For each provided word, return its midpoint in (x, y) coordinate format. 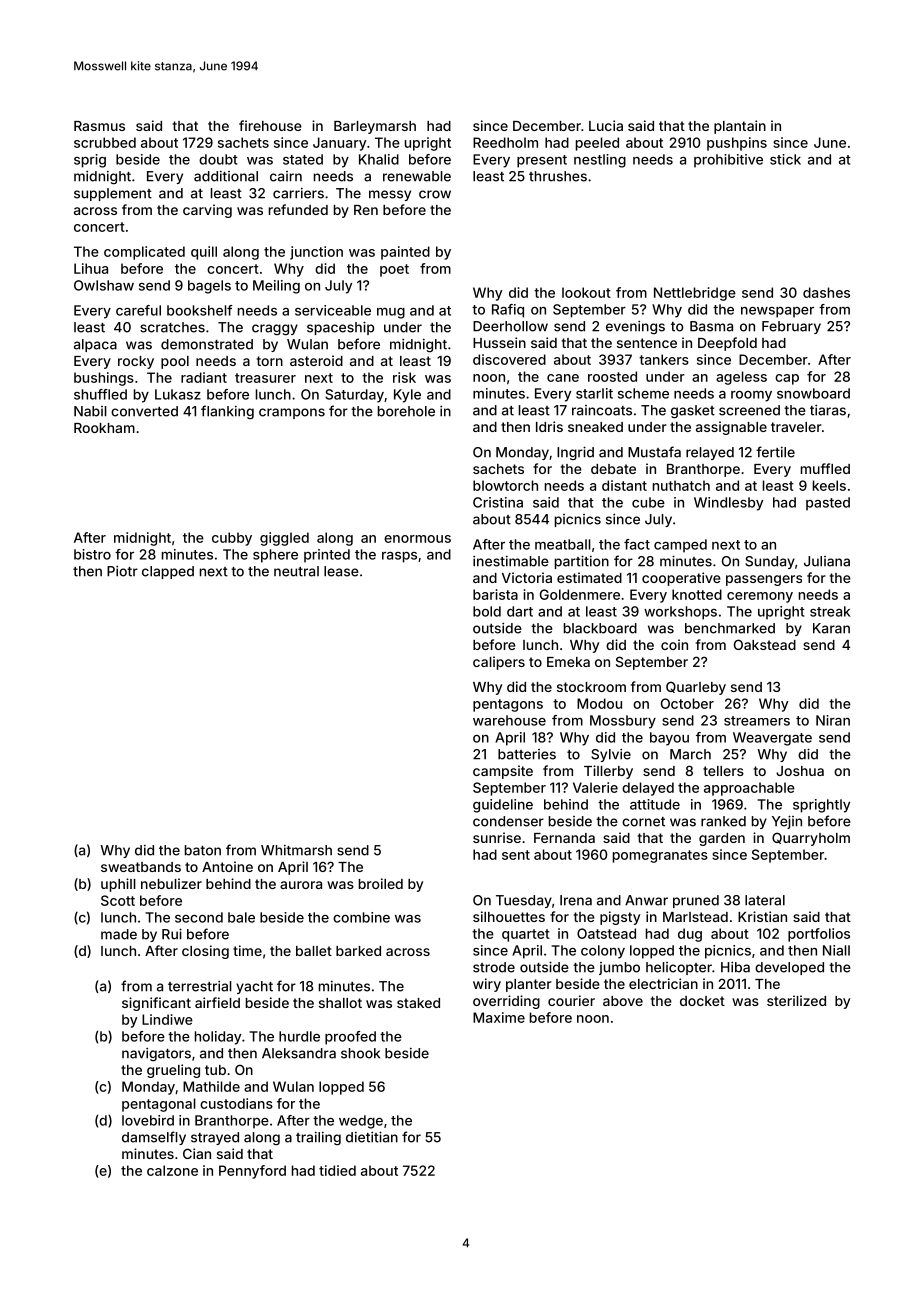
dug (690, 935)
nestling (600, 161)
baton (203, 850)
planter (529, 985)
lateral (765, 900)
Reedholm (505, 142)
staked (418, 1003)
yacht (254, 987)
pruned (696, 901)
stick (785, 159)
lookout (586, 292)
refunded (298, 209)
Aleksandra (299, 1053)
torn (270, 361)
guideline (503, 806)
